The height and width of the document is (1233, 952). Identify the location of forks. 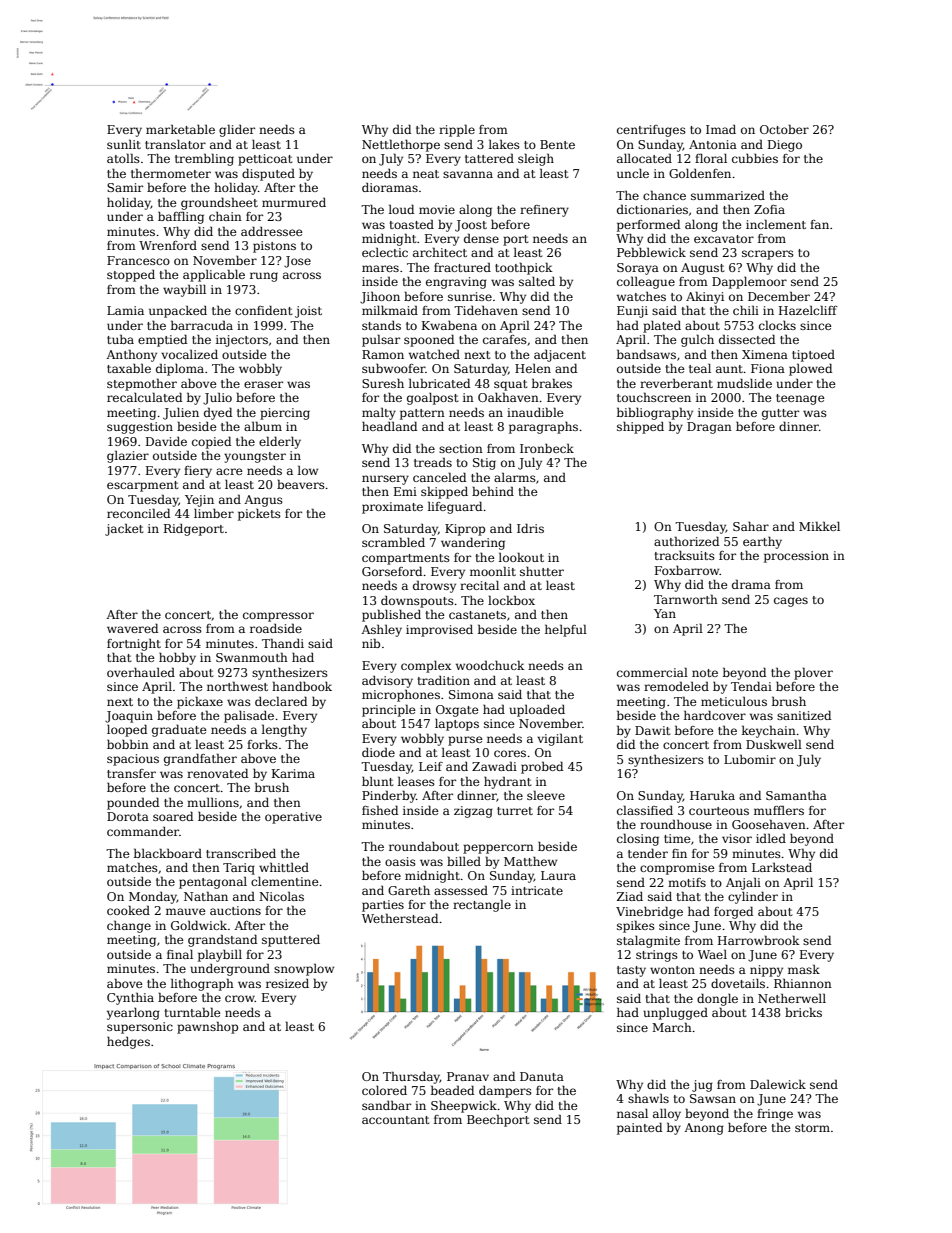
(262, 744).
